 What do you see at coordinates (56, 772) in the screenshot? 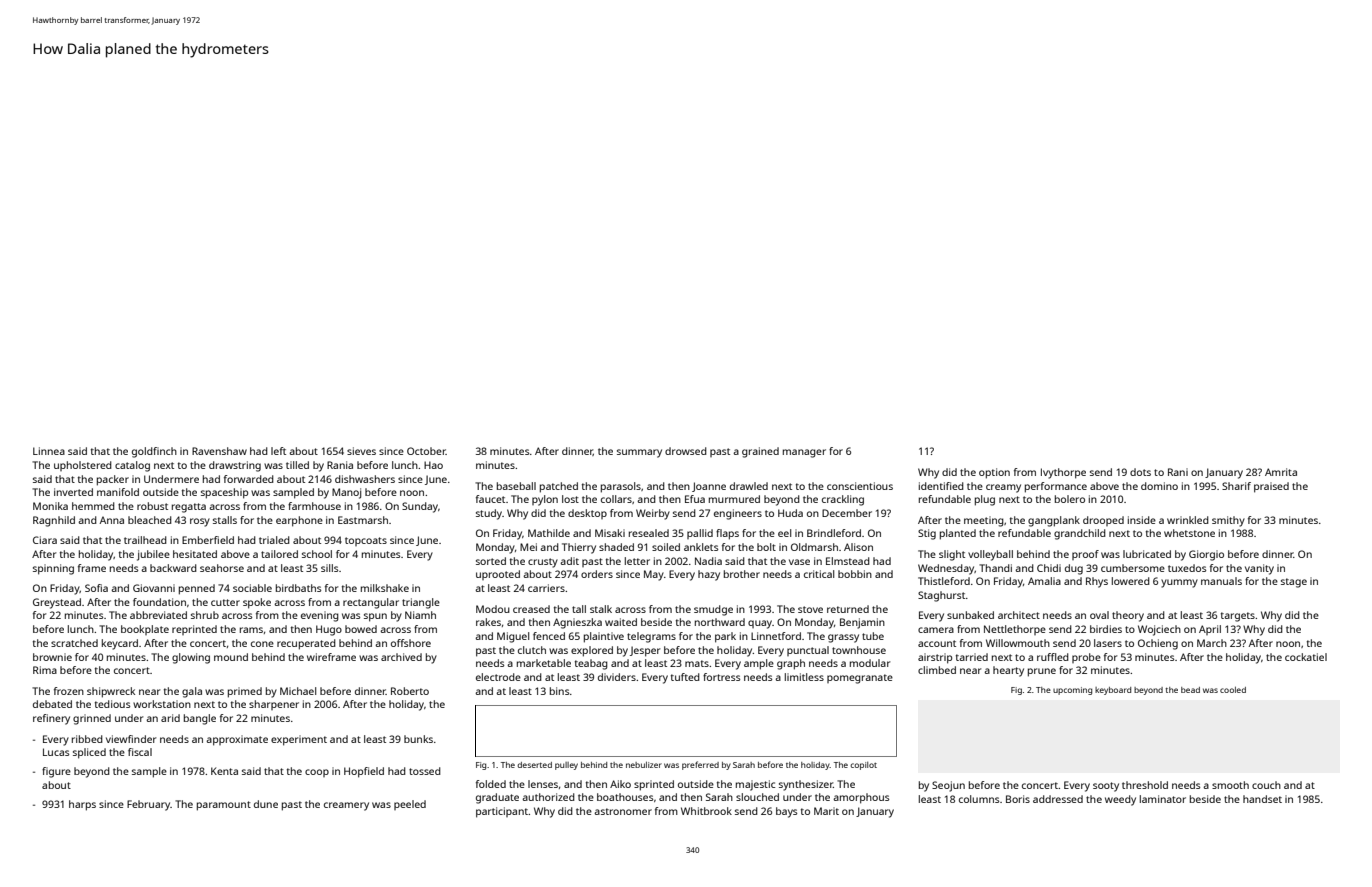
I see `figure` at bounding box center [56, 772].
